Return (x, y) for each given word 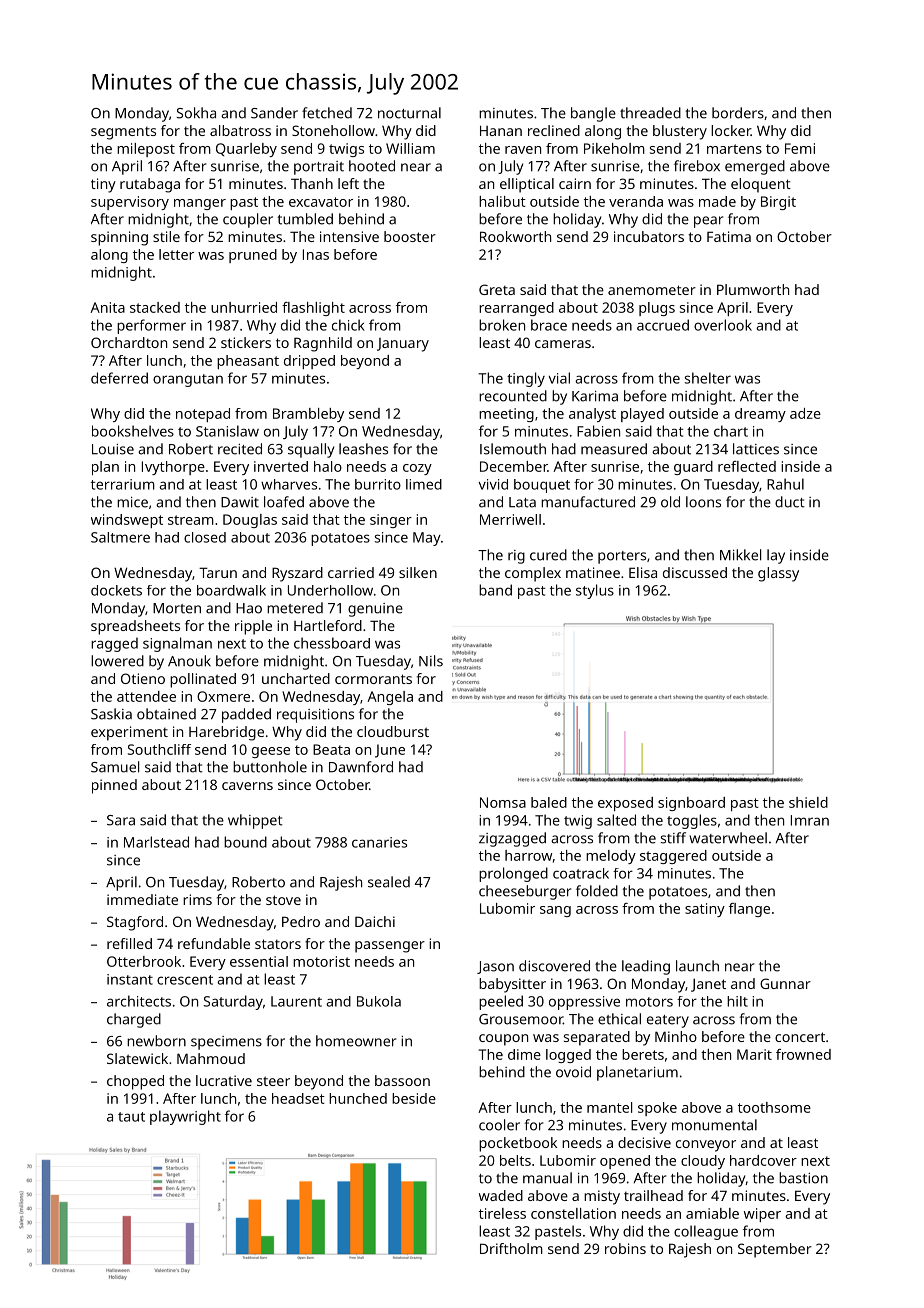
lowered (117, 661)
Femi (800, 148)
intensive (349, 236)
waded (501, 1195)
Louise (113, 449)
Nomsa (503, 802)
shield (808, 802)
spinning (119, 238)
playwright (185, 1117)
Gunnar (785, 983)
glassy (778, 574)
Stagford (135, 923)
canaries (379, 842)
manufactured (588, 502)
